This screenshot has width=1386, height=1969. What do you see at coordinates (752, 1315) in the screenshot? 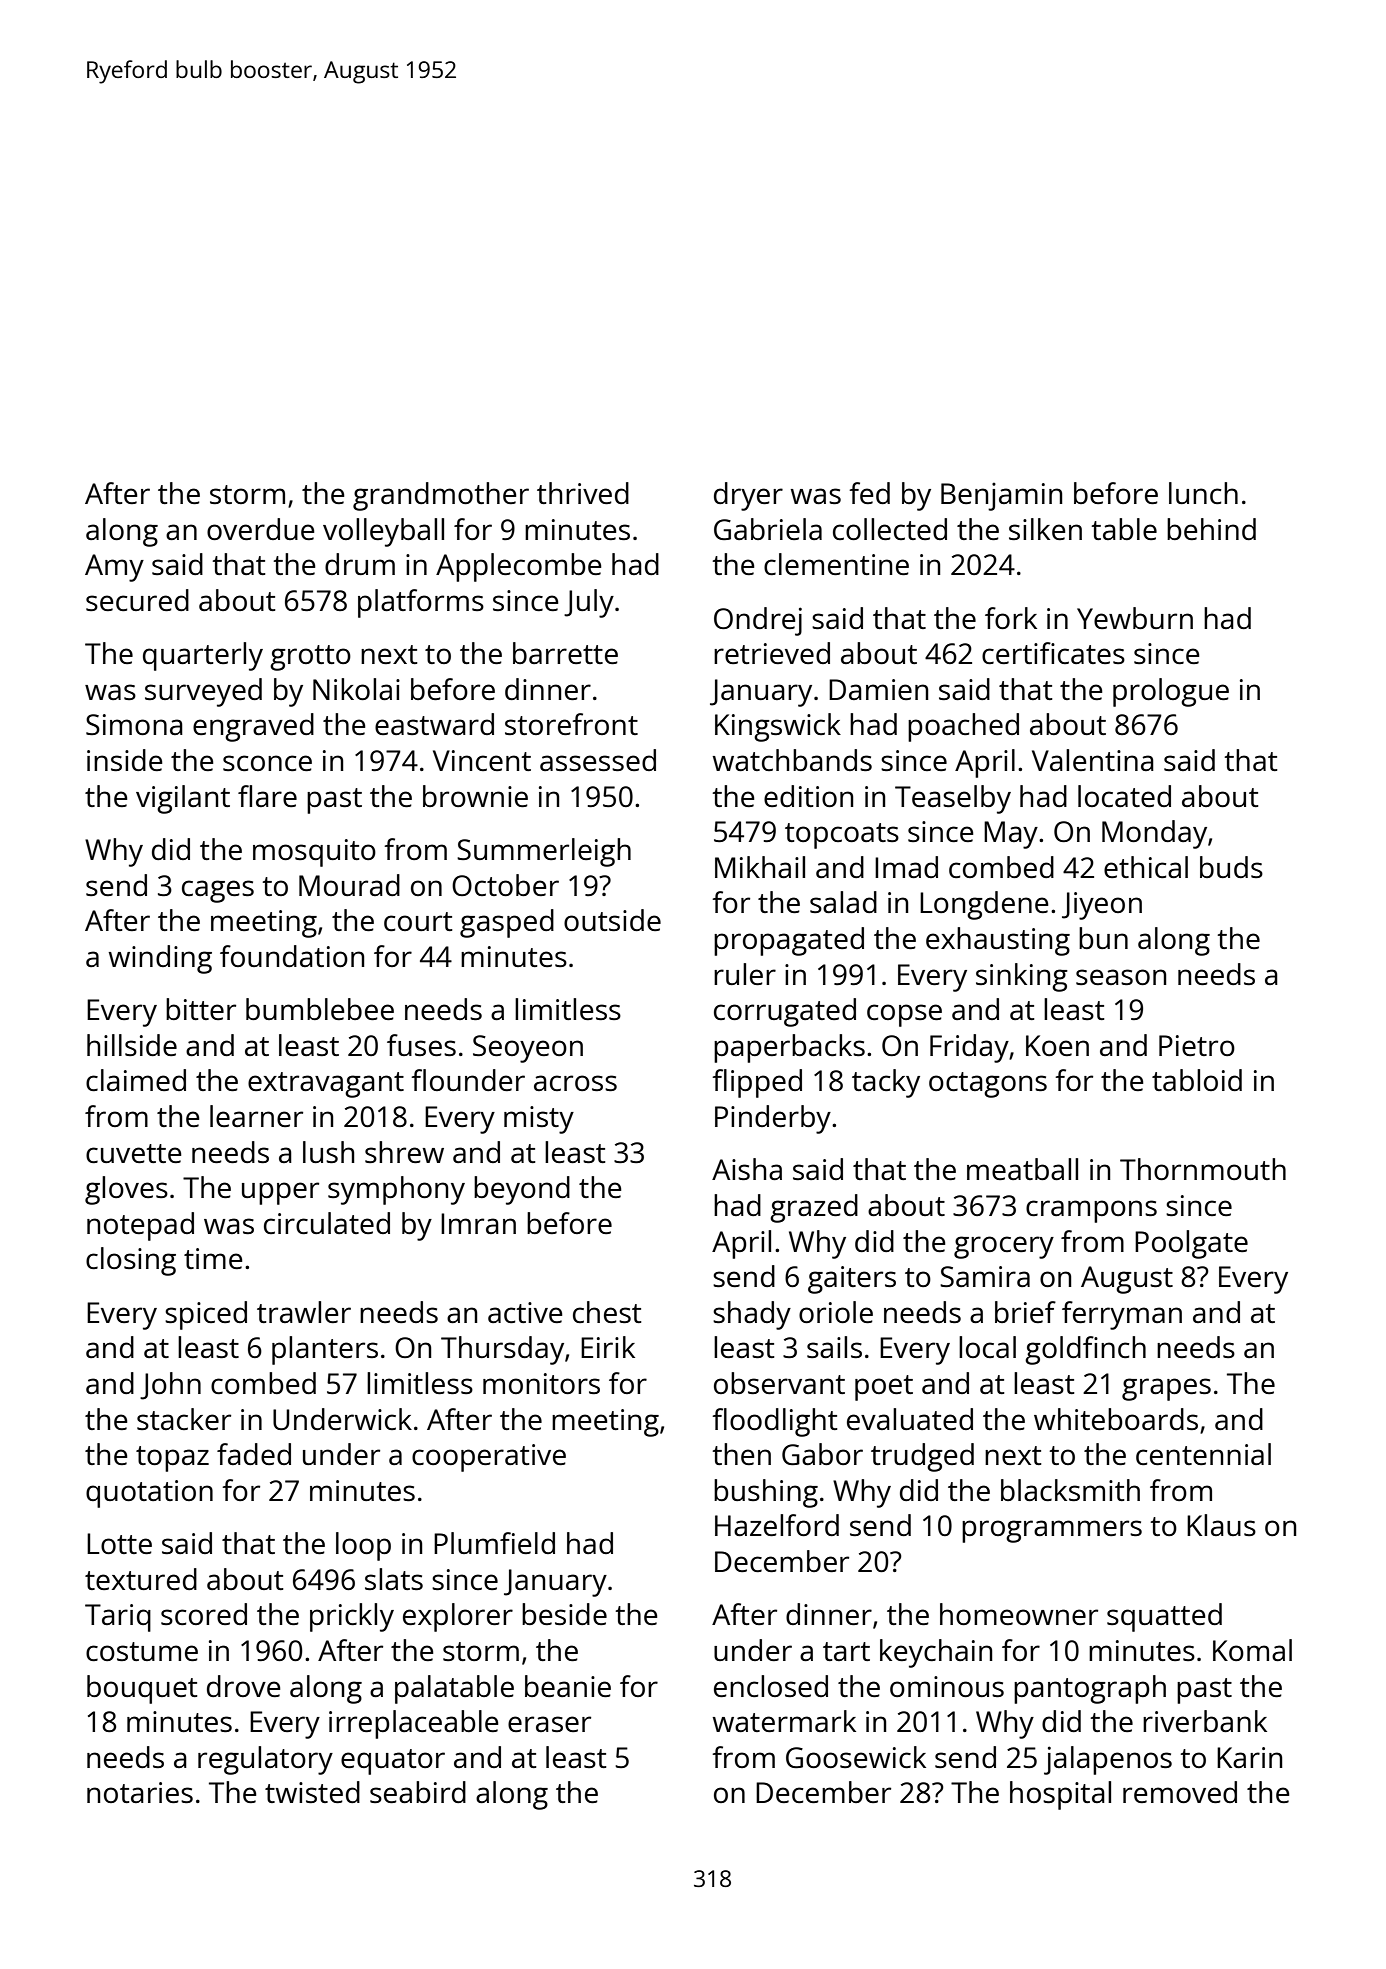
I see `shady` at bounding box center [752, 1315].
